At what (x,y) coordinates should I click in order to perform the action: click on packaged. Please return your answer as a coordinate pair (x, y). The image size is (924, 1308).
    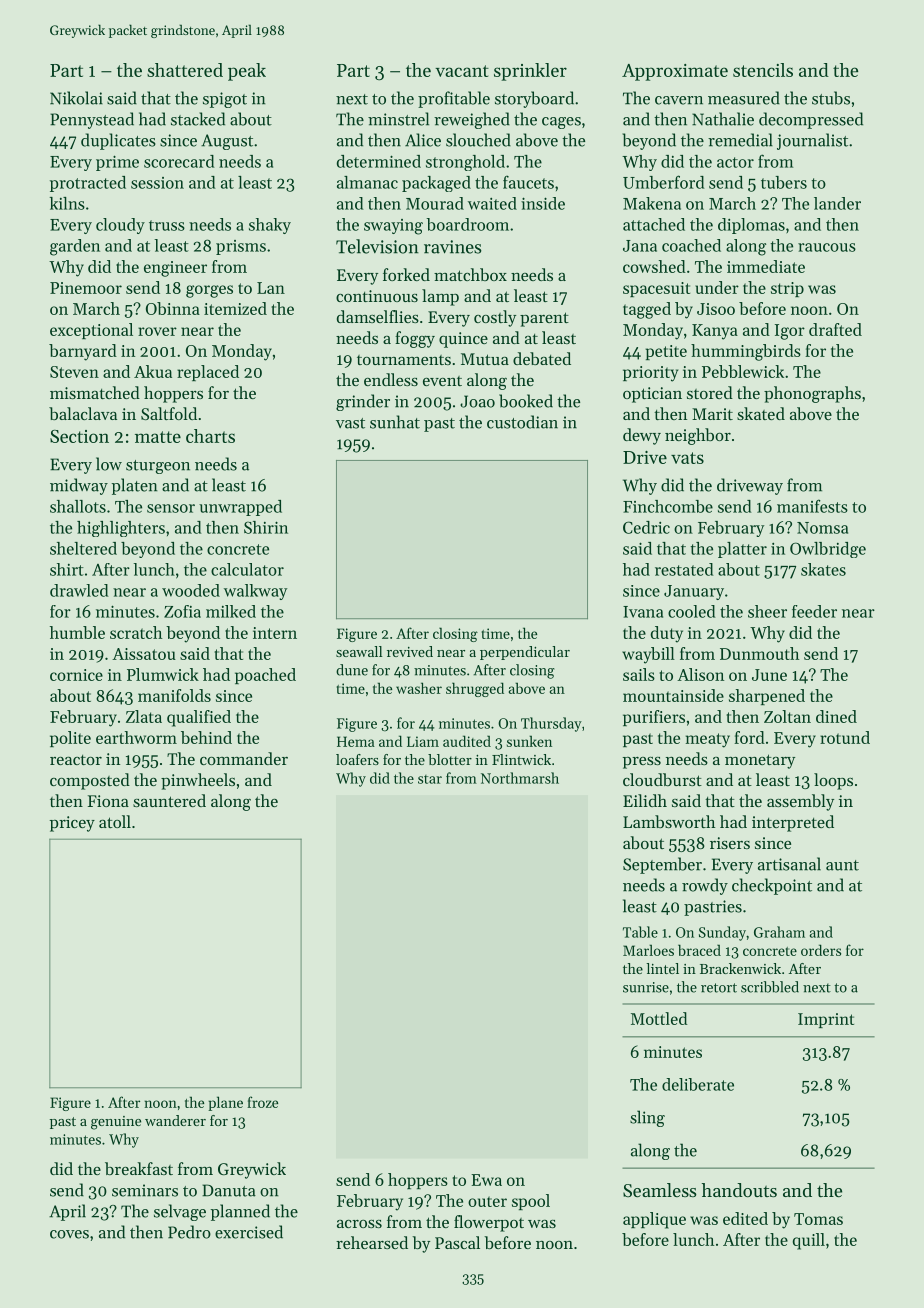
    Looking at the image, I should click on (436, 184).
